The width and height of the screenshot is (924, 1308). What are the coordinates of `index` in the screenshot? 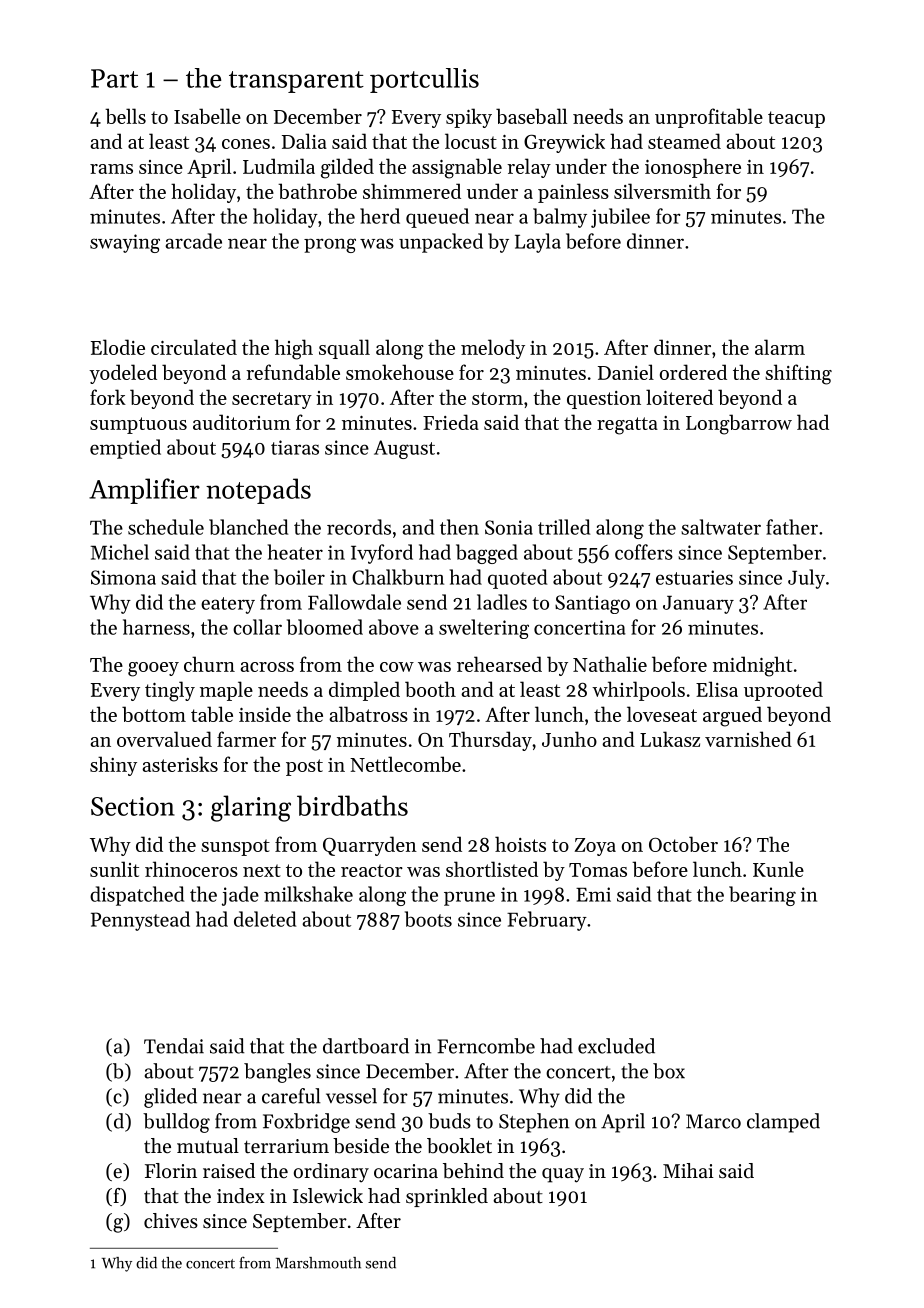 It's located at (241, 1196).
